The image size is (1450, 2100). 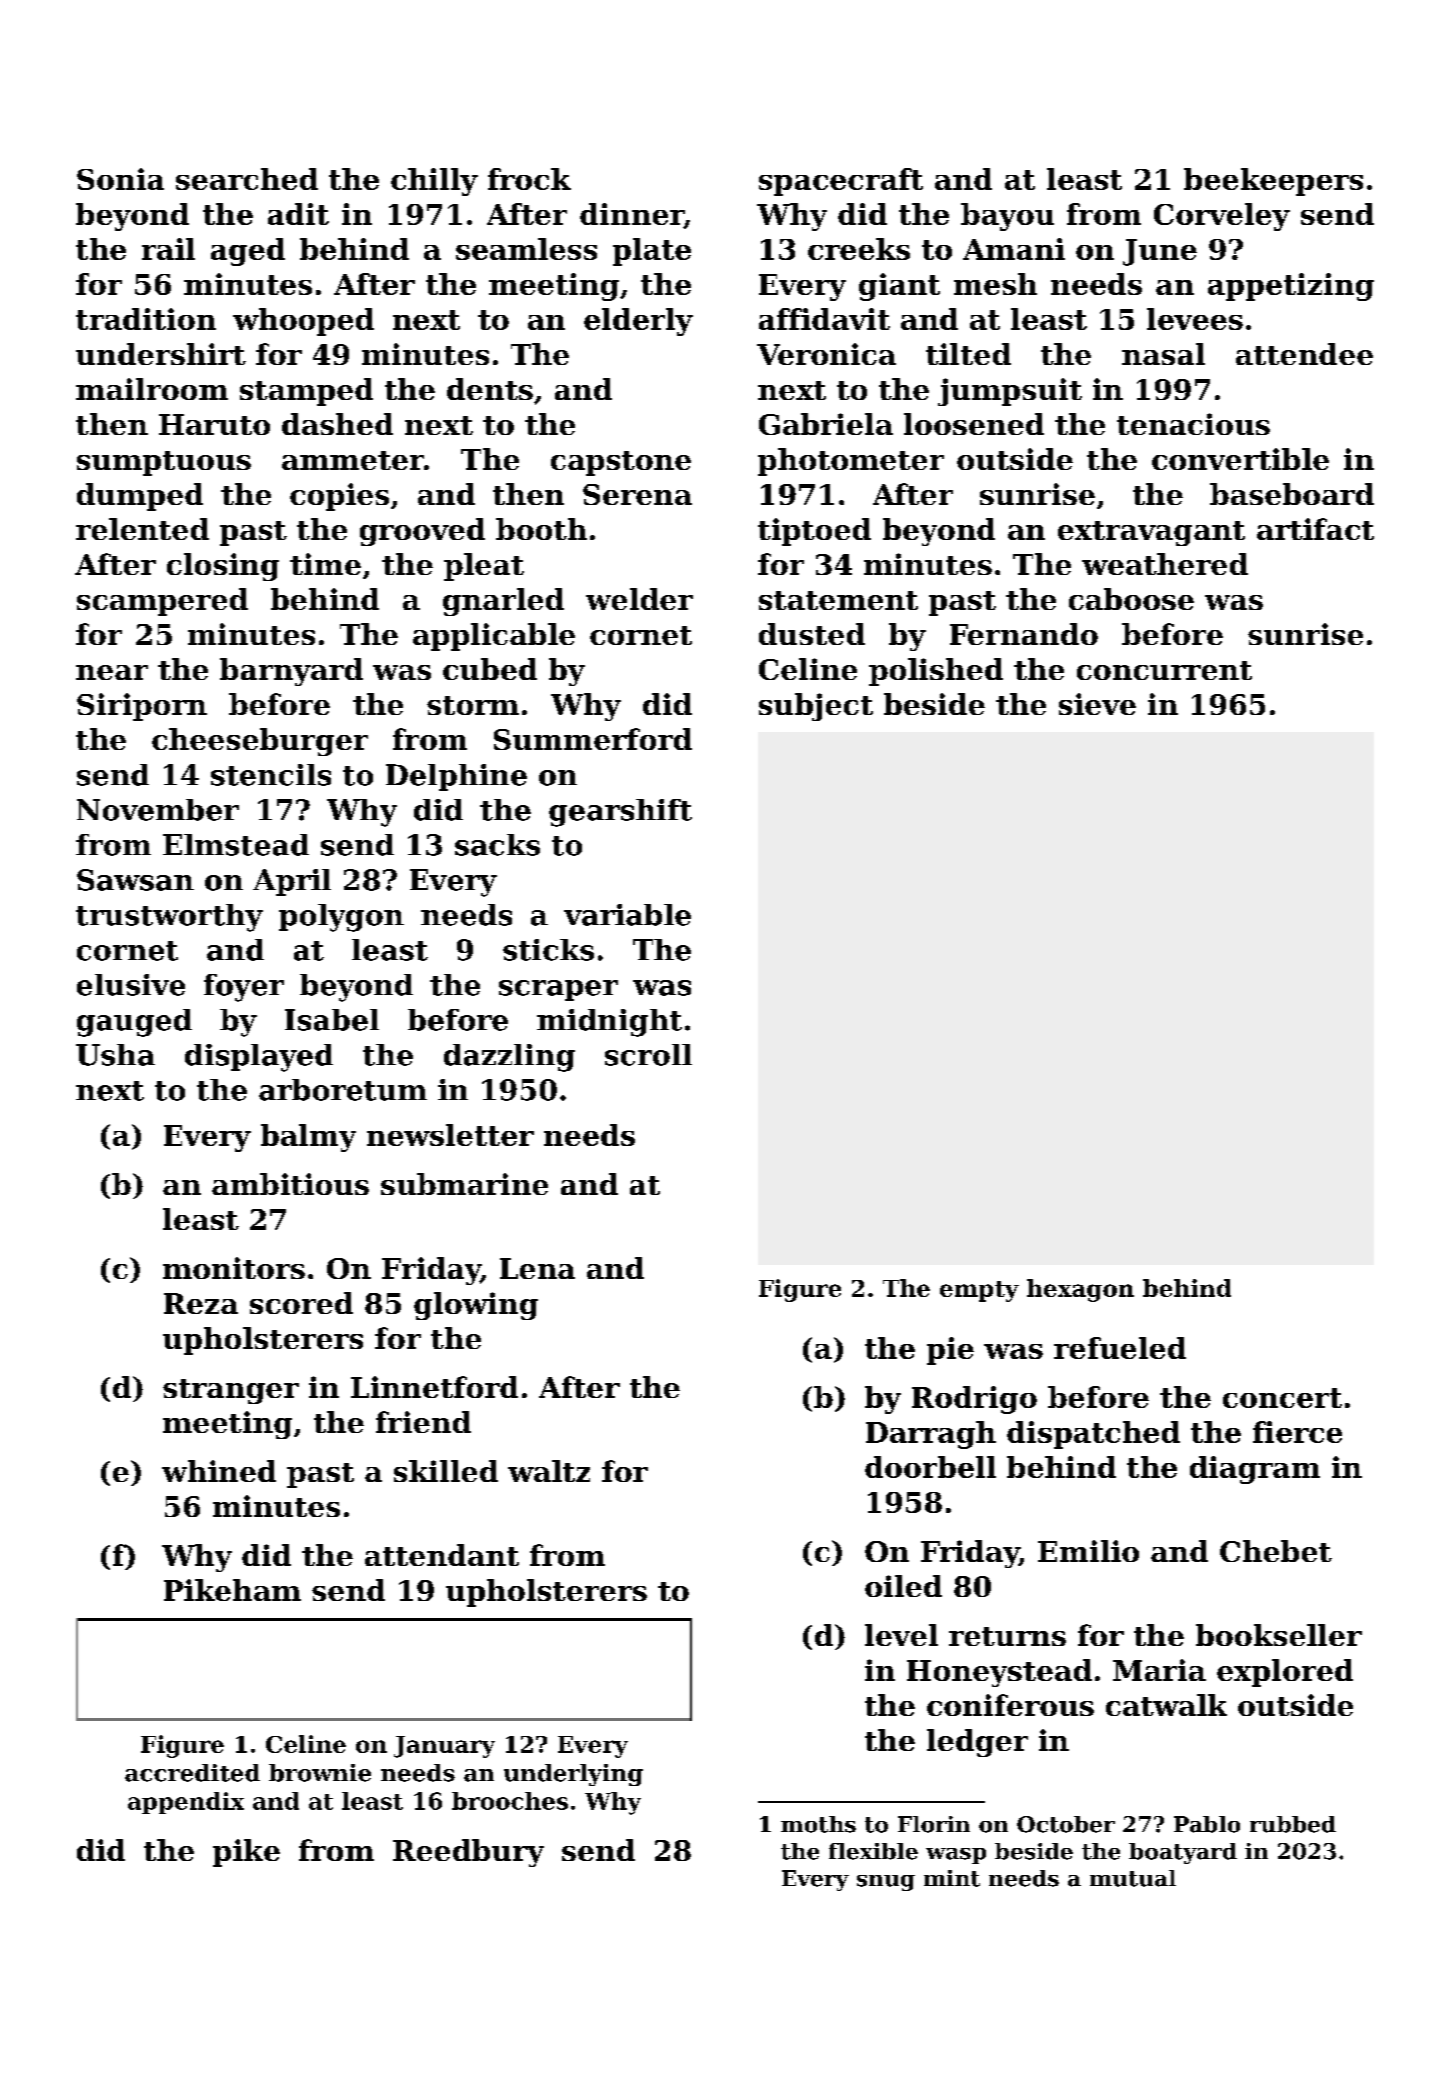 What do you see at coordinates (192, 1773) in the screenshot?
I see `accredited` at bounding box center [192, 1773].
